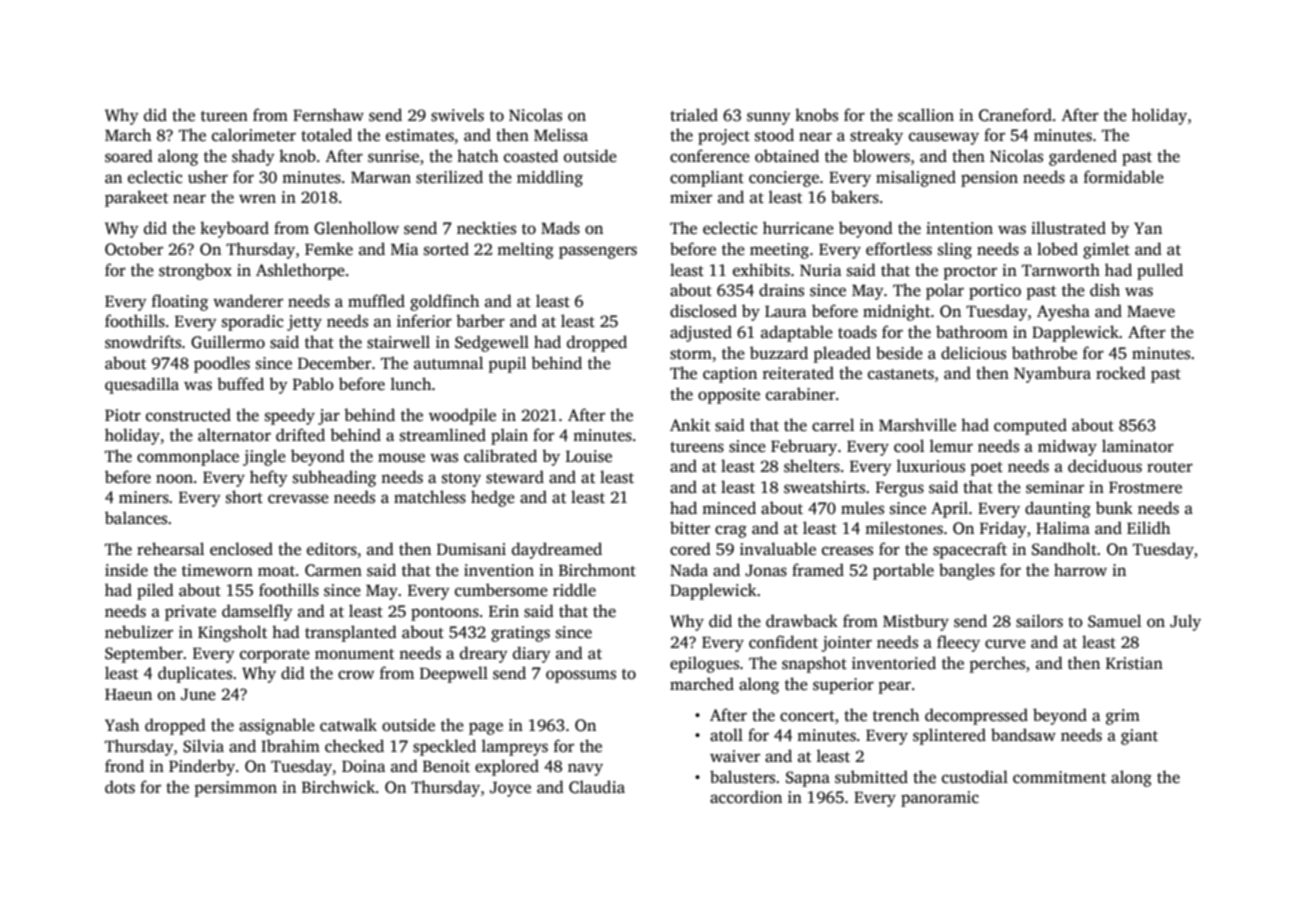 This screenshot has width=1308, height=924. I want to click on bakers, so click(855, 197).
